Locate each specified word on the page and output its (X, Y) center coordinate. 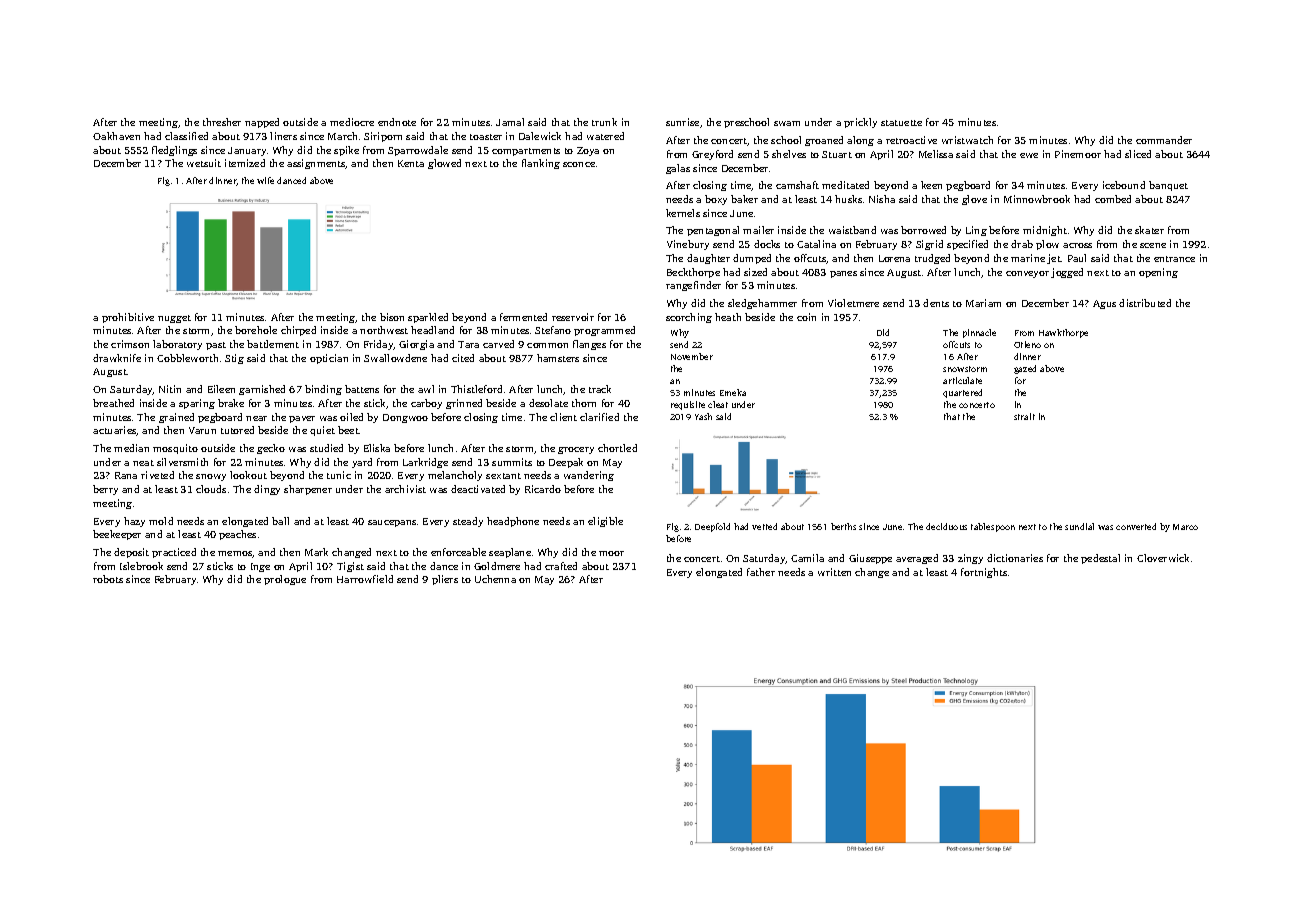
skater (1149, 230)
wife (265, 180)
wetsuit (204, 163)
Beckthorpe (693, 273)
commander (1164, 140)
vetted (764, 526)
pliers (445, 580)
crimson (130, 344)
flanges (589, 345)
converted (1136, 526)
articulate (962, 380)
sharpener (308, 490)
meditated (845, 185)
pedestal (1100, 559)
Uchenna (495, 579)
